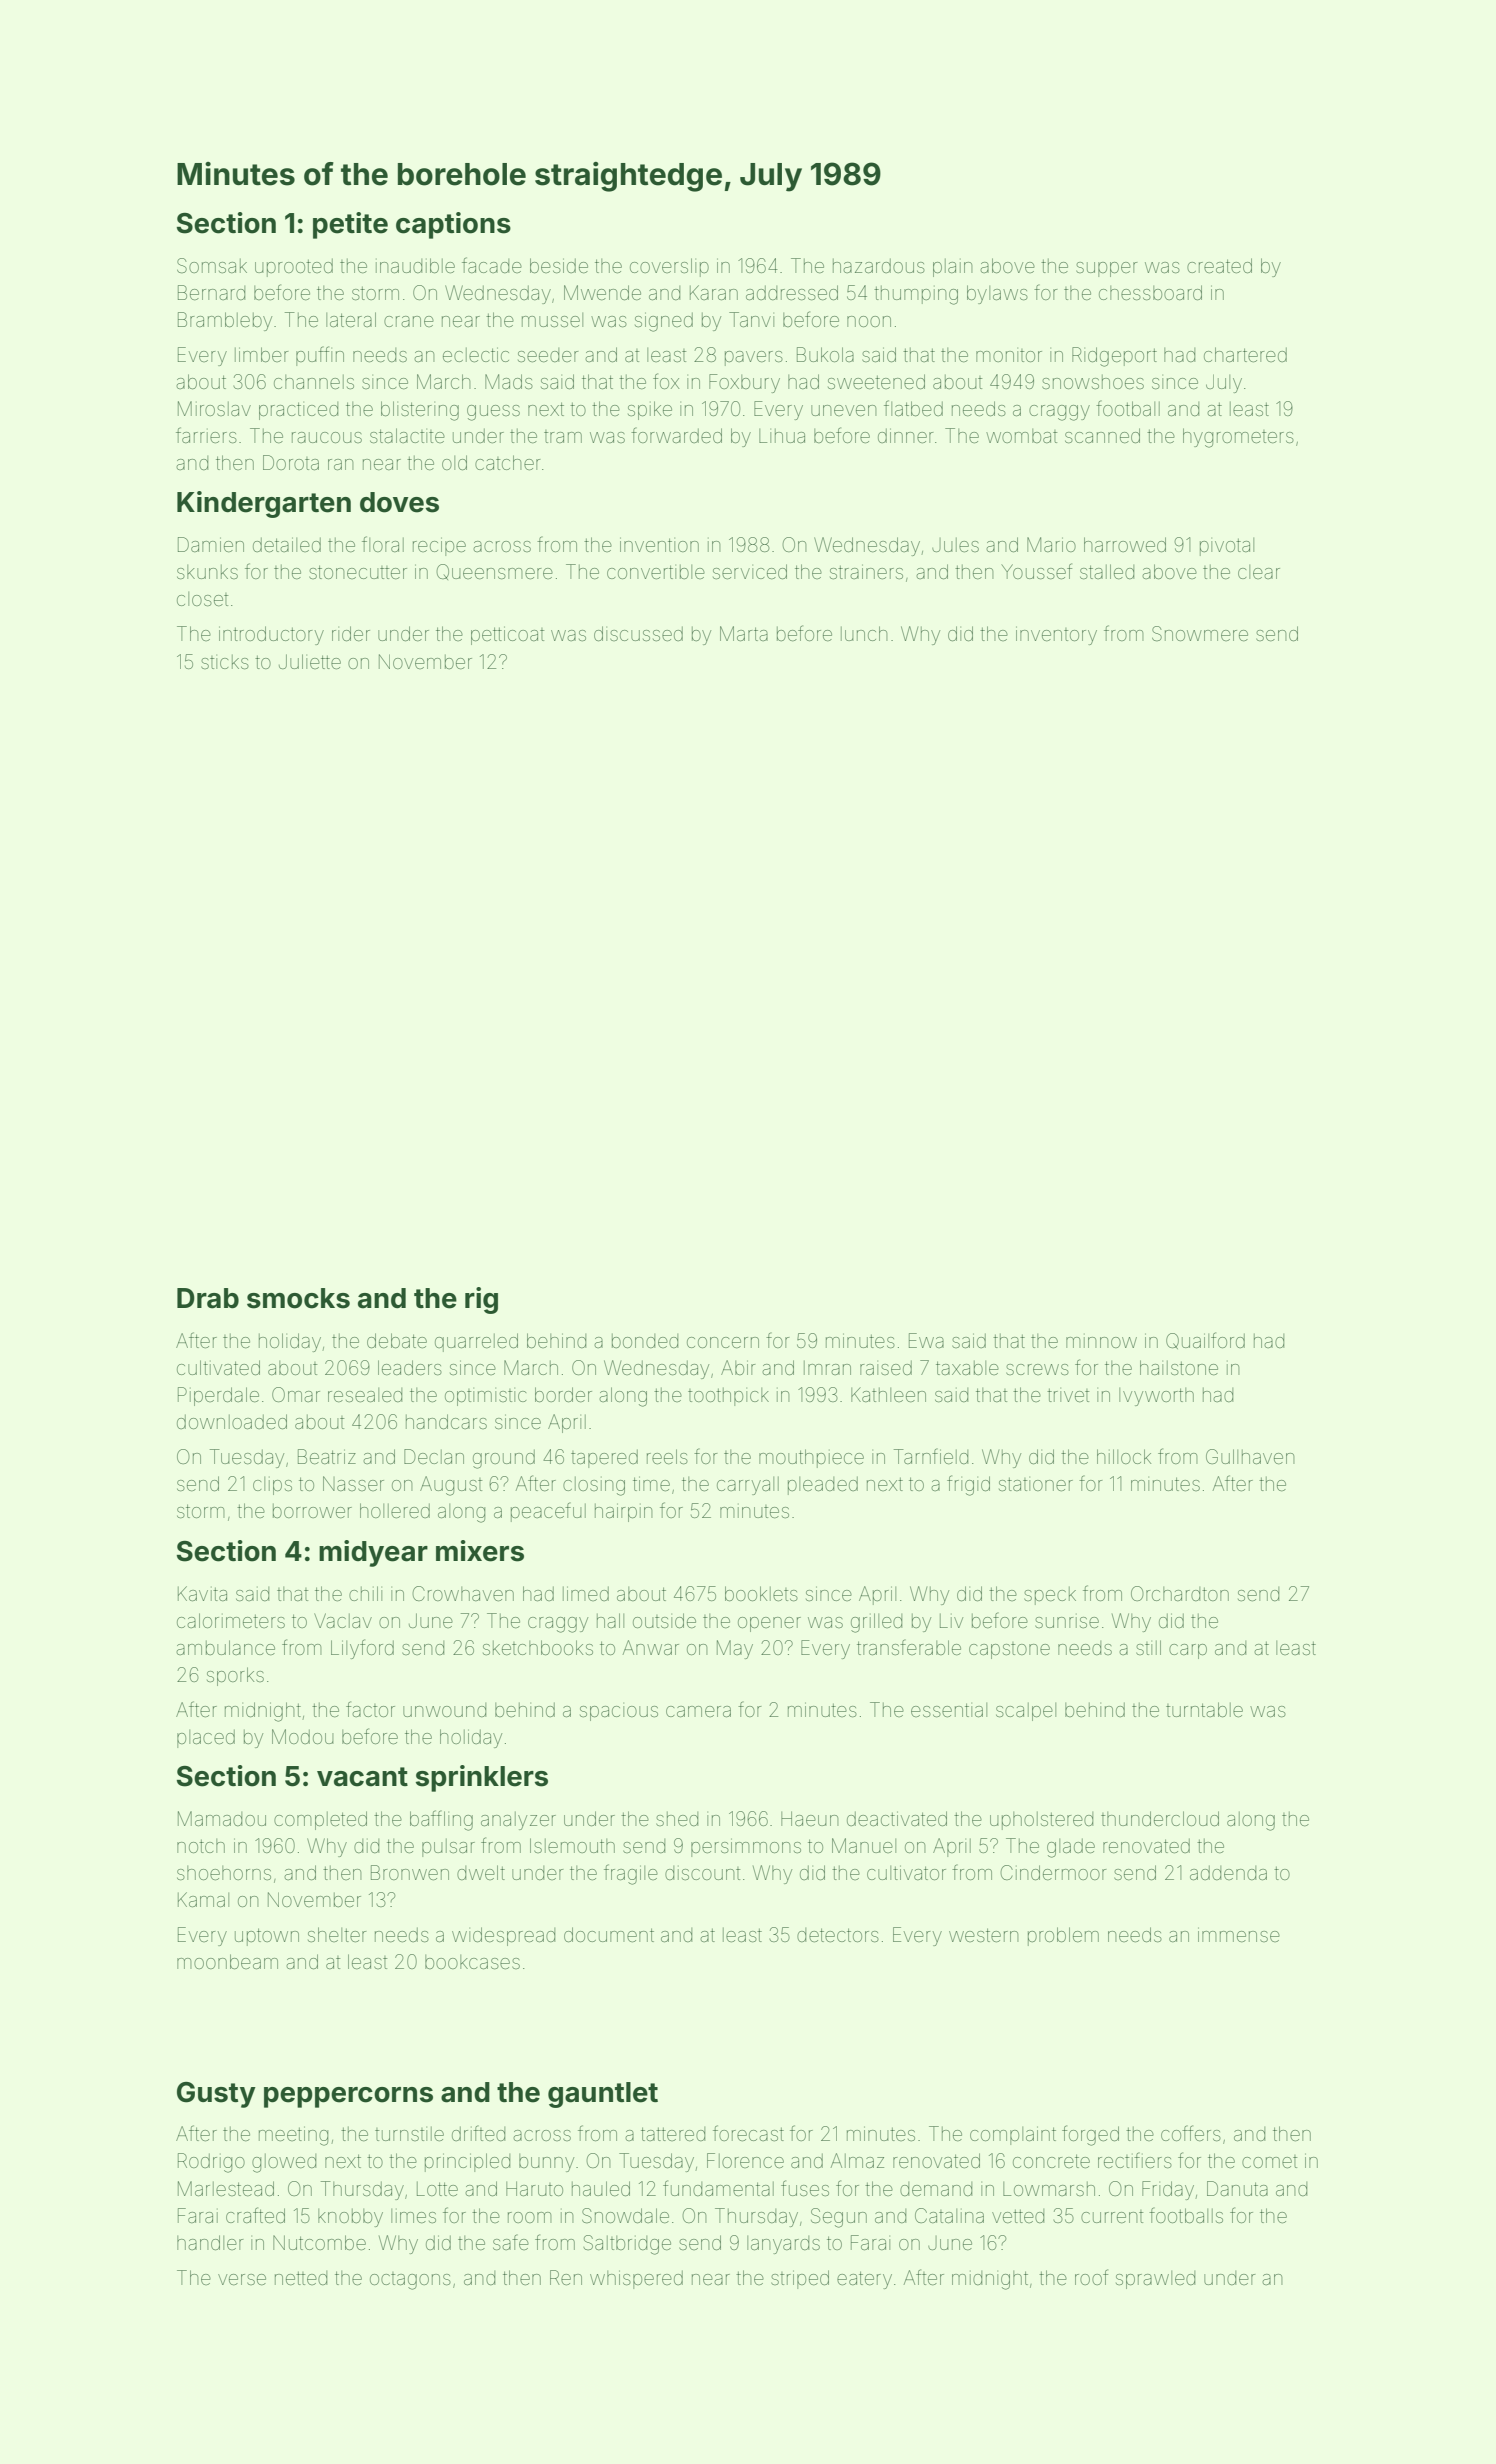 The height and width of the screenshot is (2464, 1496). I want to click on turntable, so click(1204, 1709).
